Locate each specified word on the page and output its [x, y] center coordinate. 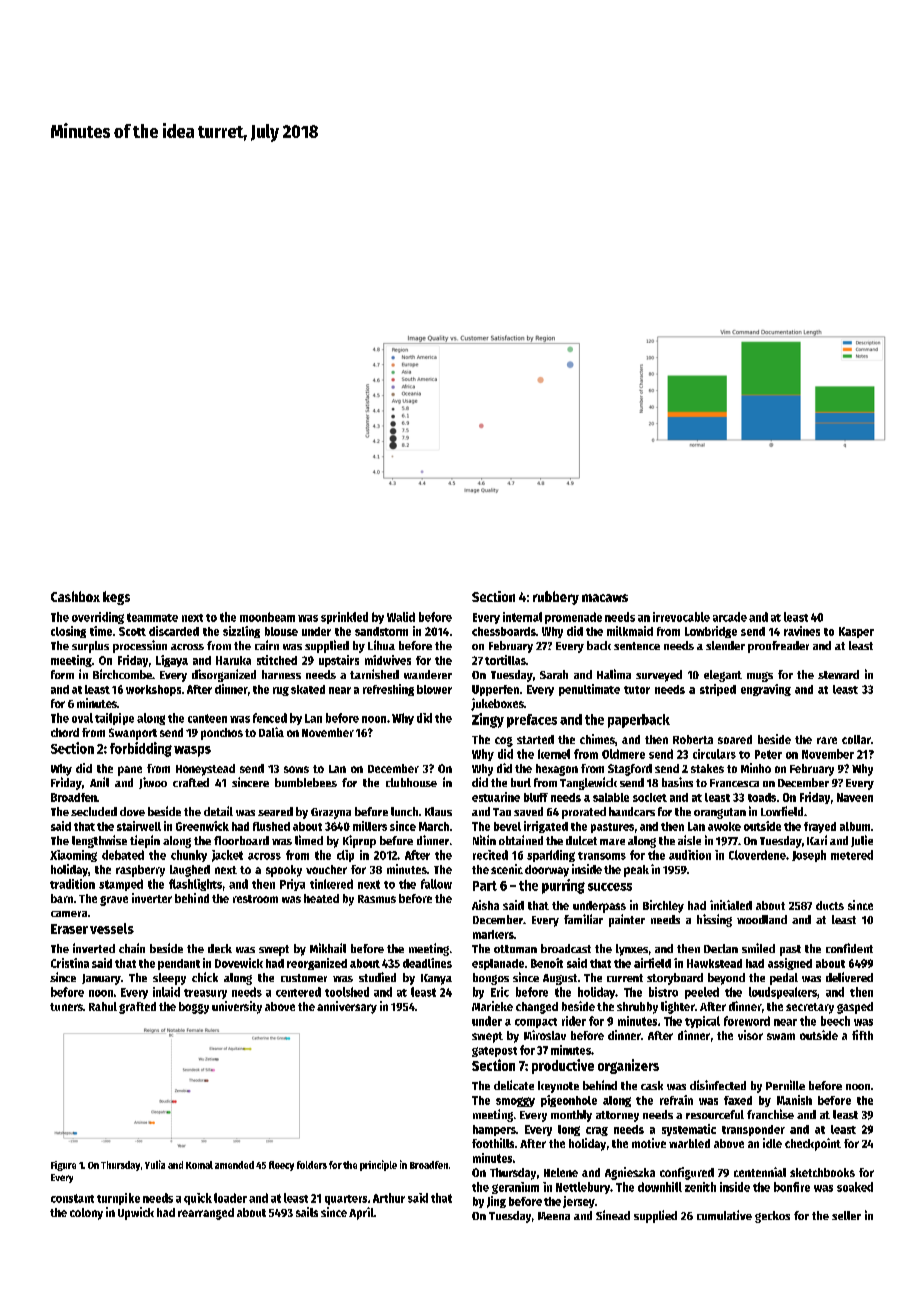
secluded [94, 811]
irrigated [546, 827]
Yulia [155, 1164]
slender [725, 645]
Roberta [693, 739]
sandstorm [381, 631]
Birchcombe [122, 674]
